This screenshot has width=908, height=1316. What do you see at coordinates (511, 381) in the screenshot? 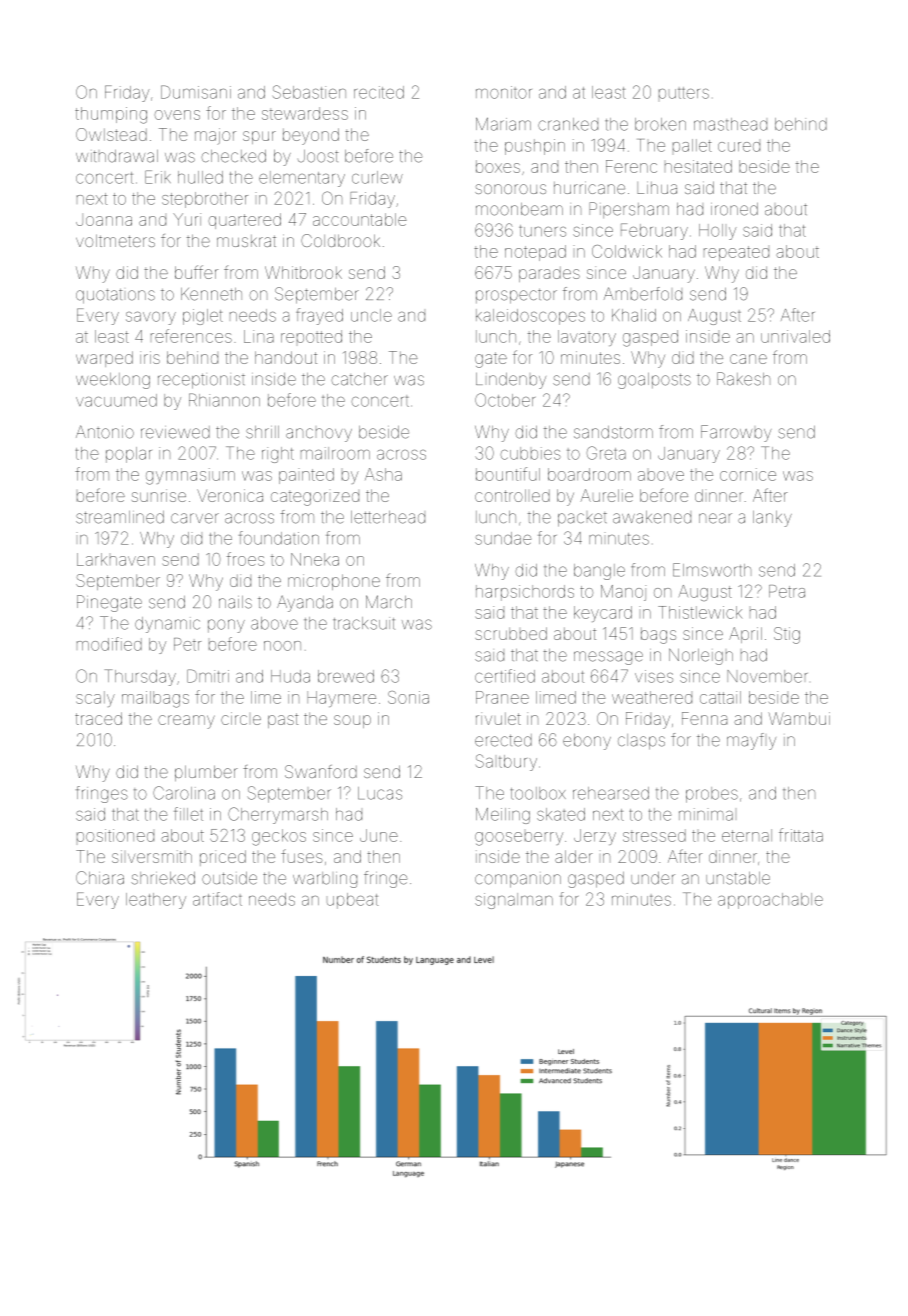
I see `Lindenby` at bounding box center [511, 381].
